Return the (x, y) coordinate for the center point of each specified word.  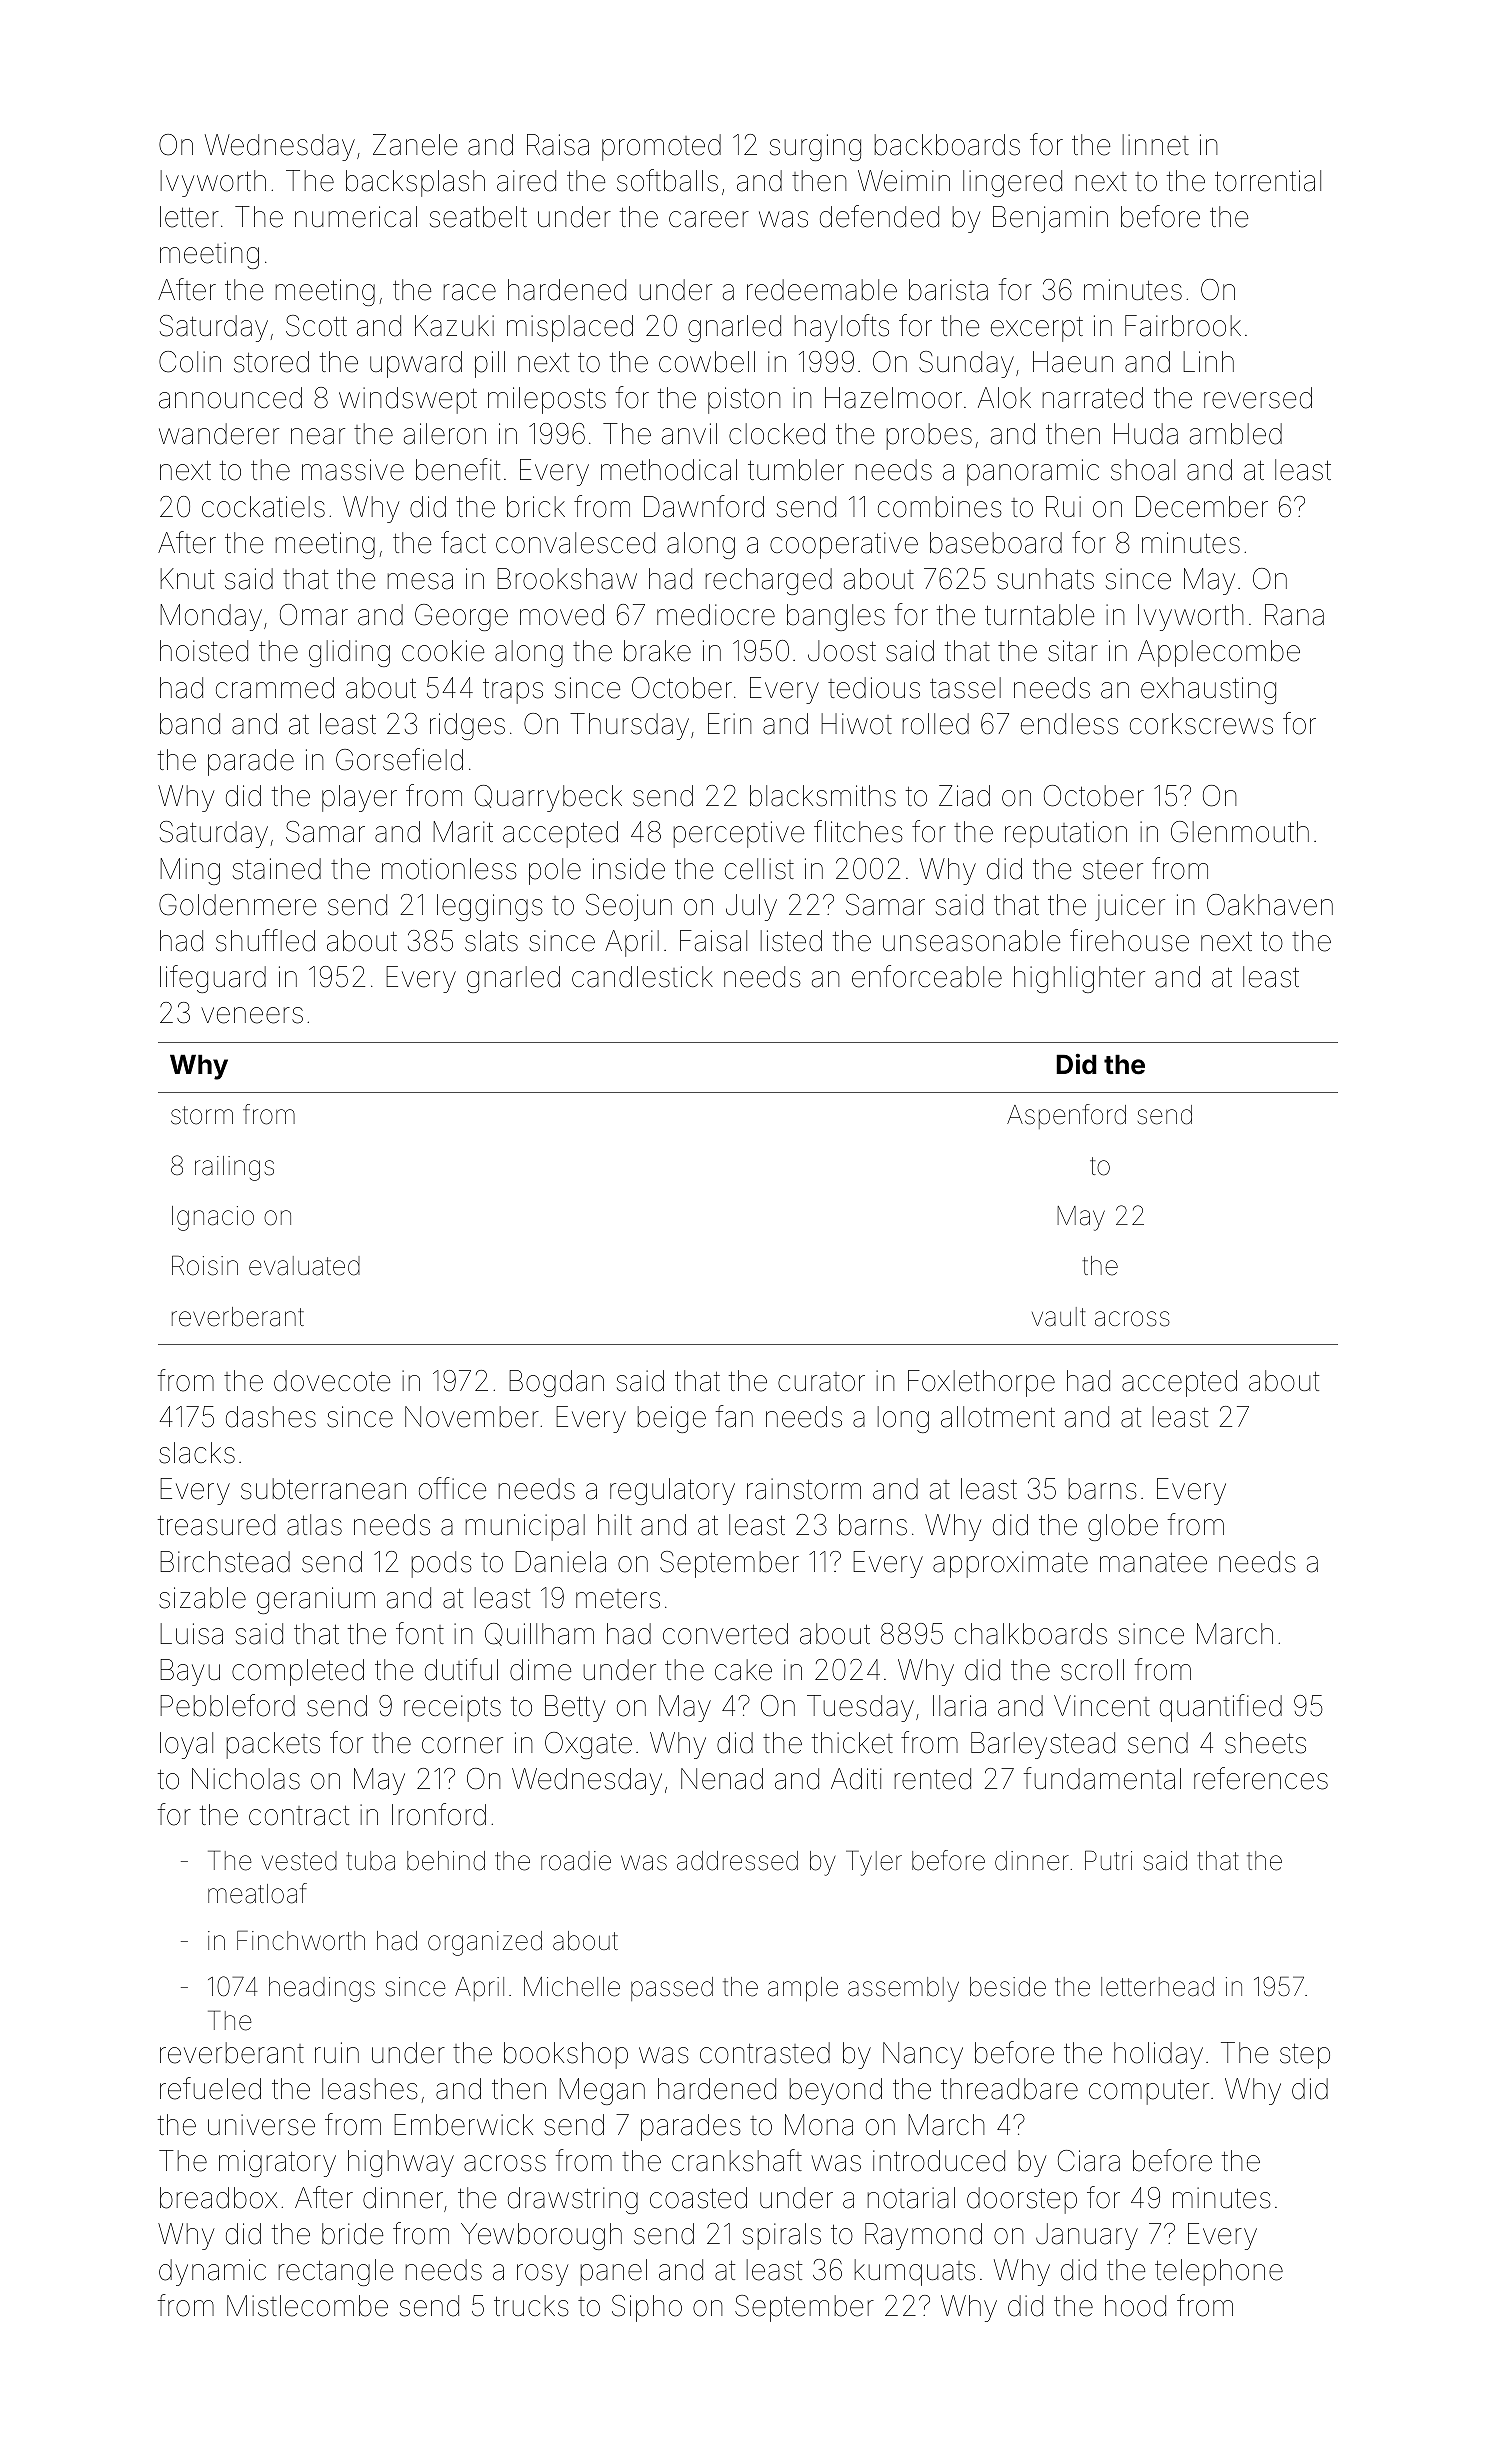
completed (298, 1672)
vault (1059, 1317)
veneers (252, 1015)
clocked (777, 434)
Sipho (647, 2308)
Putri (1108, 1860)
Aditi (856, 1779)
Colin (190, 362)
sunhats (1045, 579)
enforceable (927, 976)
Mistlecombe (307, 2306)
